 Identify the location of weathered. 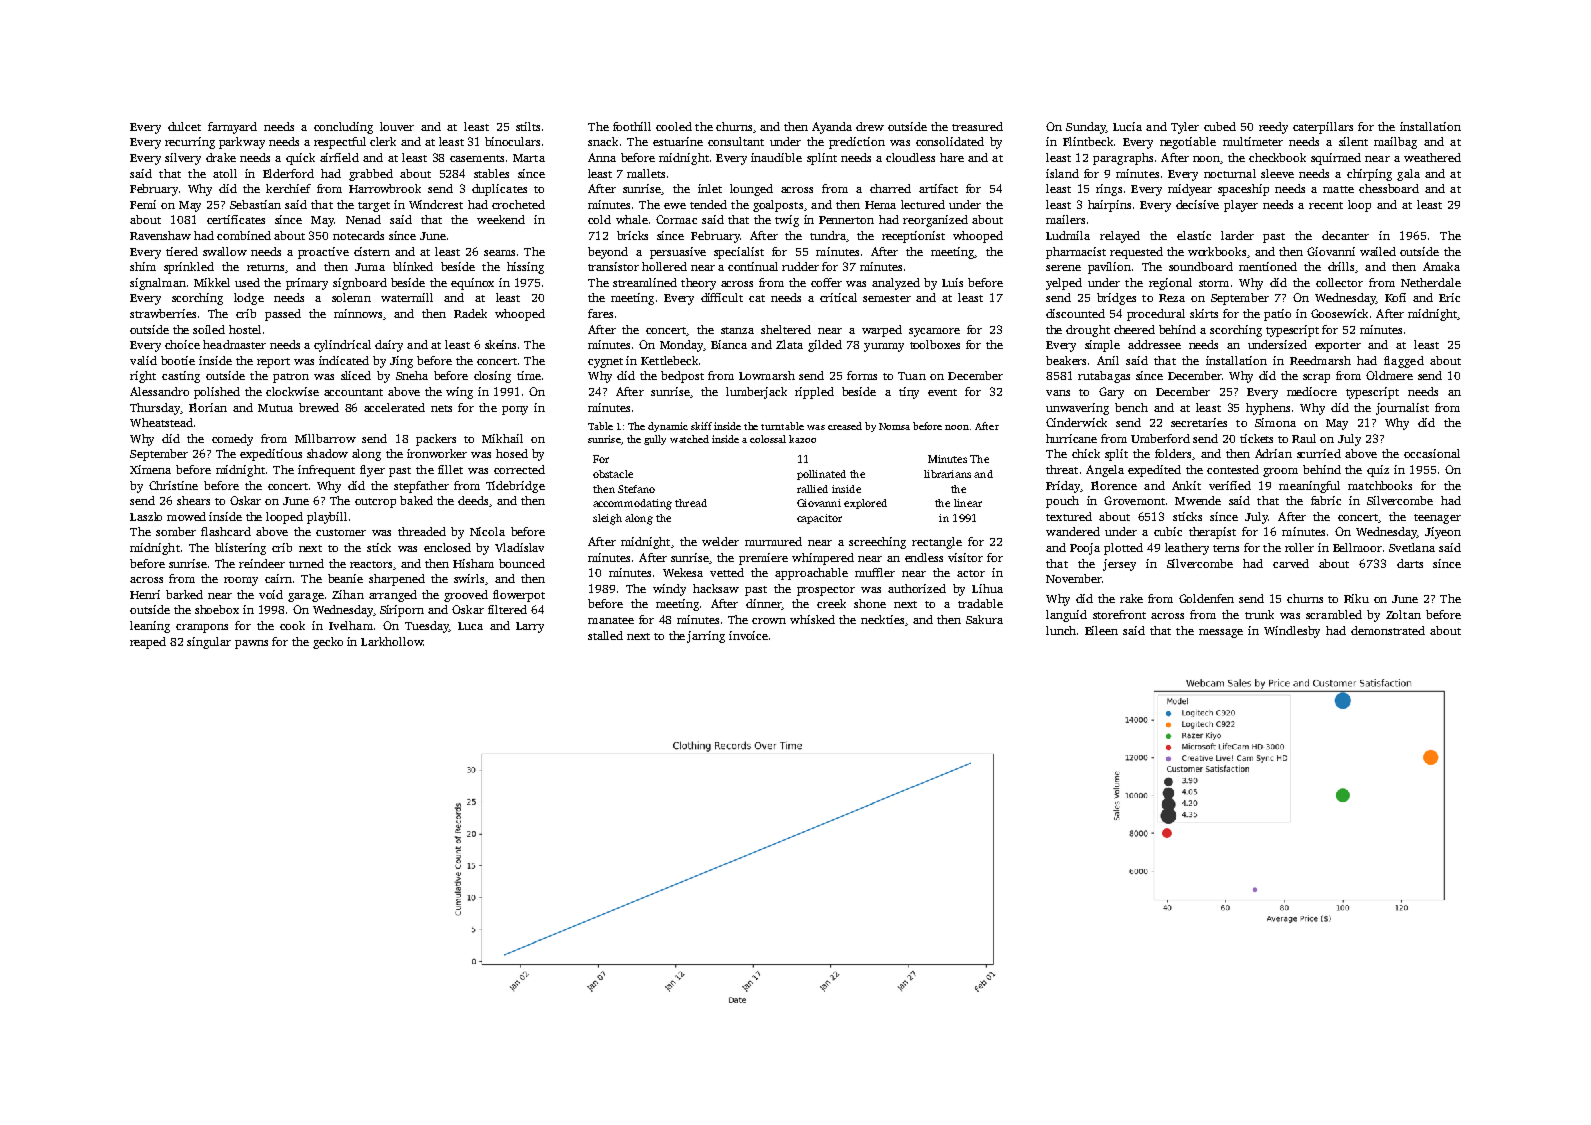
(1432, 157).
